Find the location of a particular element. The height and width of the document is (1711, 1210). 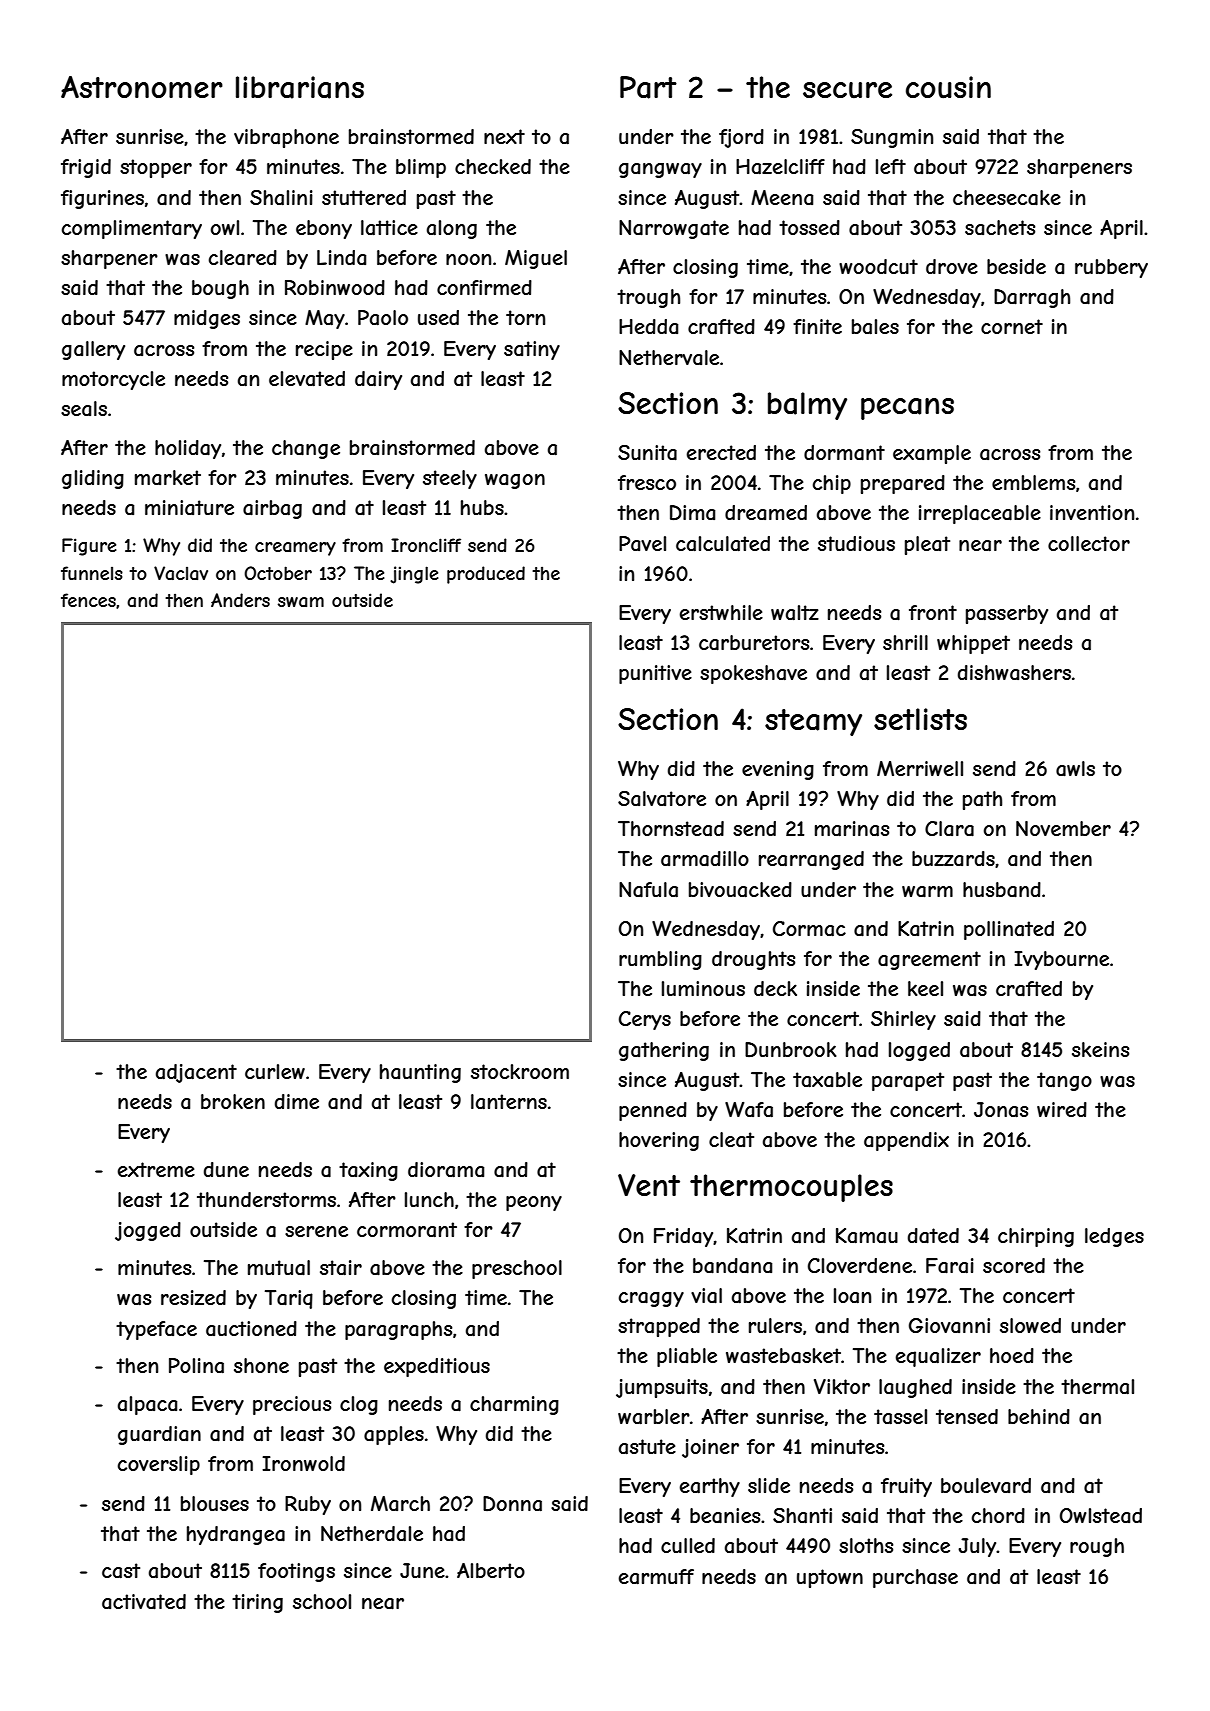

Part is located at coordinates (648, 87).
